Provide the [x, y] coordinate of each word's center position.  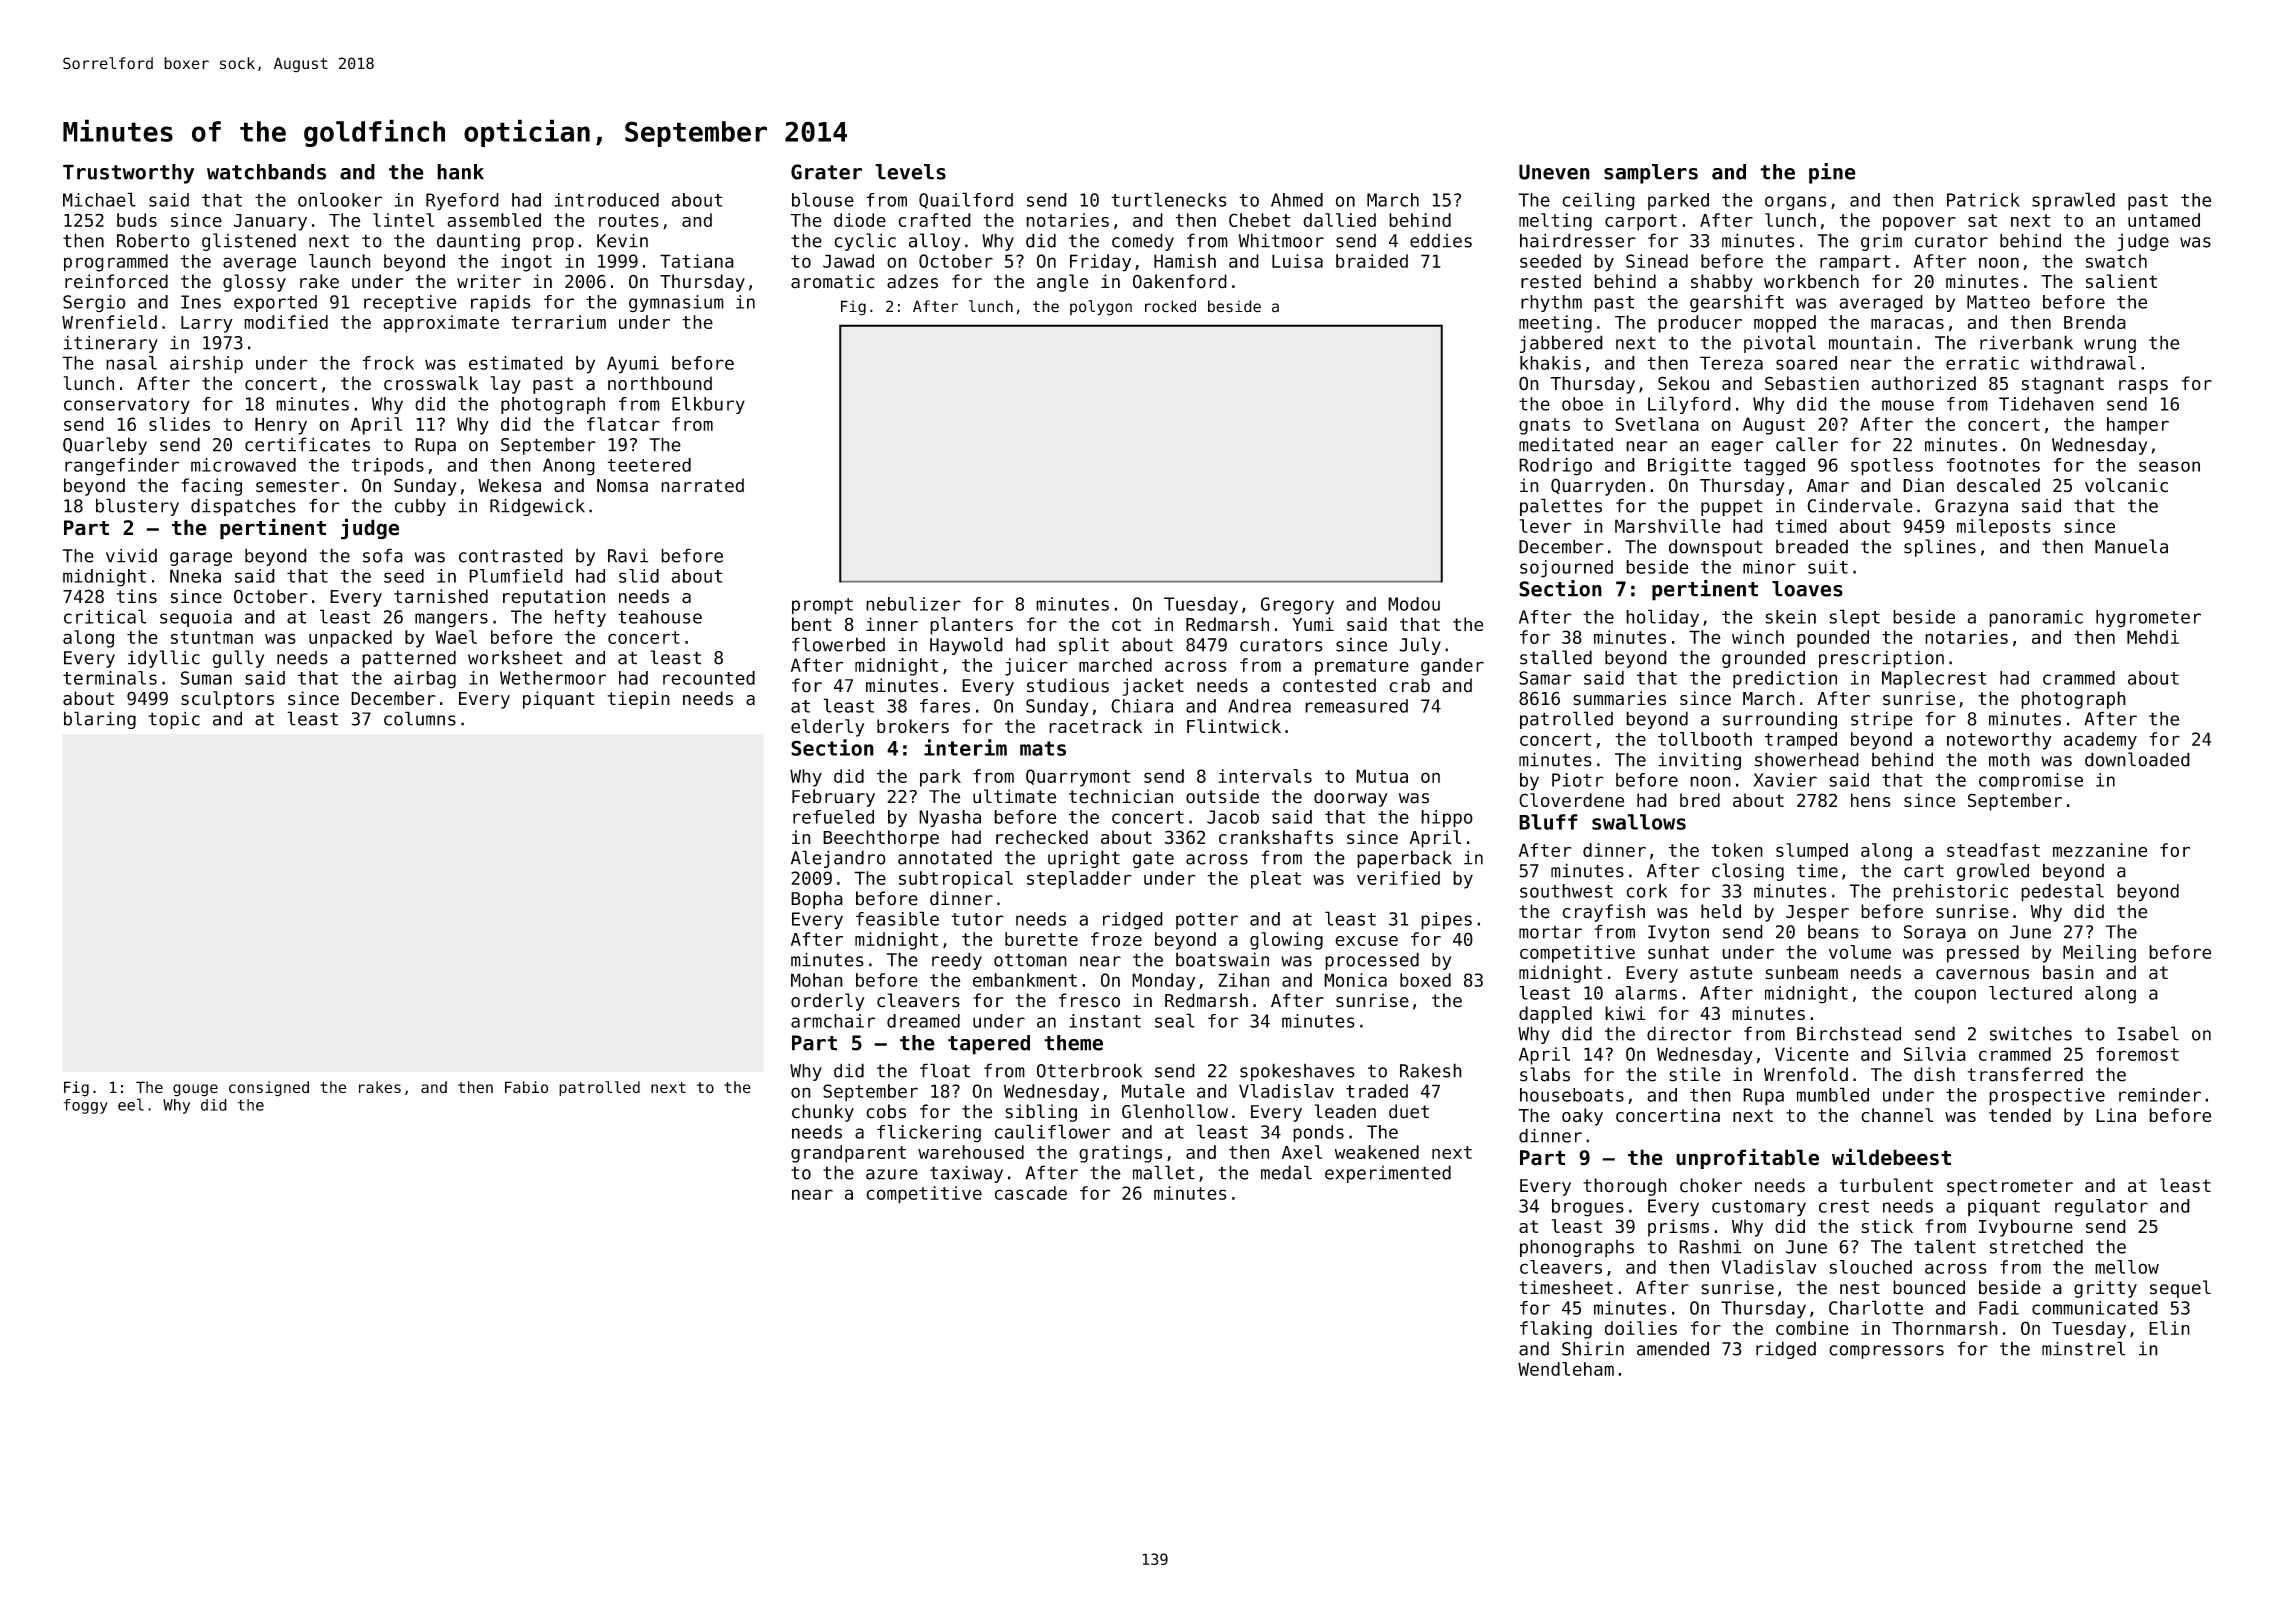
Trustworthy [128, 174]
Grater [826, 172]
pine [1832, 173]
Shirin [1593, 1348]
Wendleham [1566, 1369]
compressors [1886, 1352]
